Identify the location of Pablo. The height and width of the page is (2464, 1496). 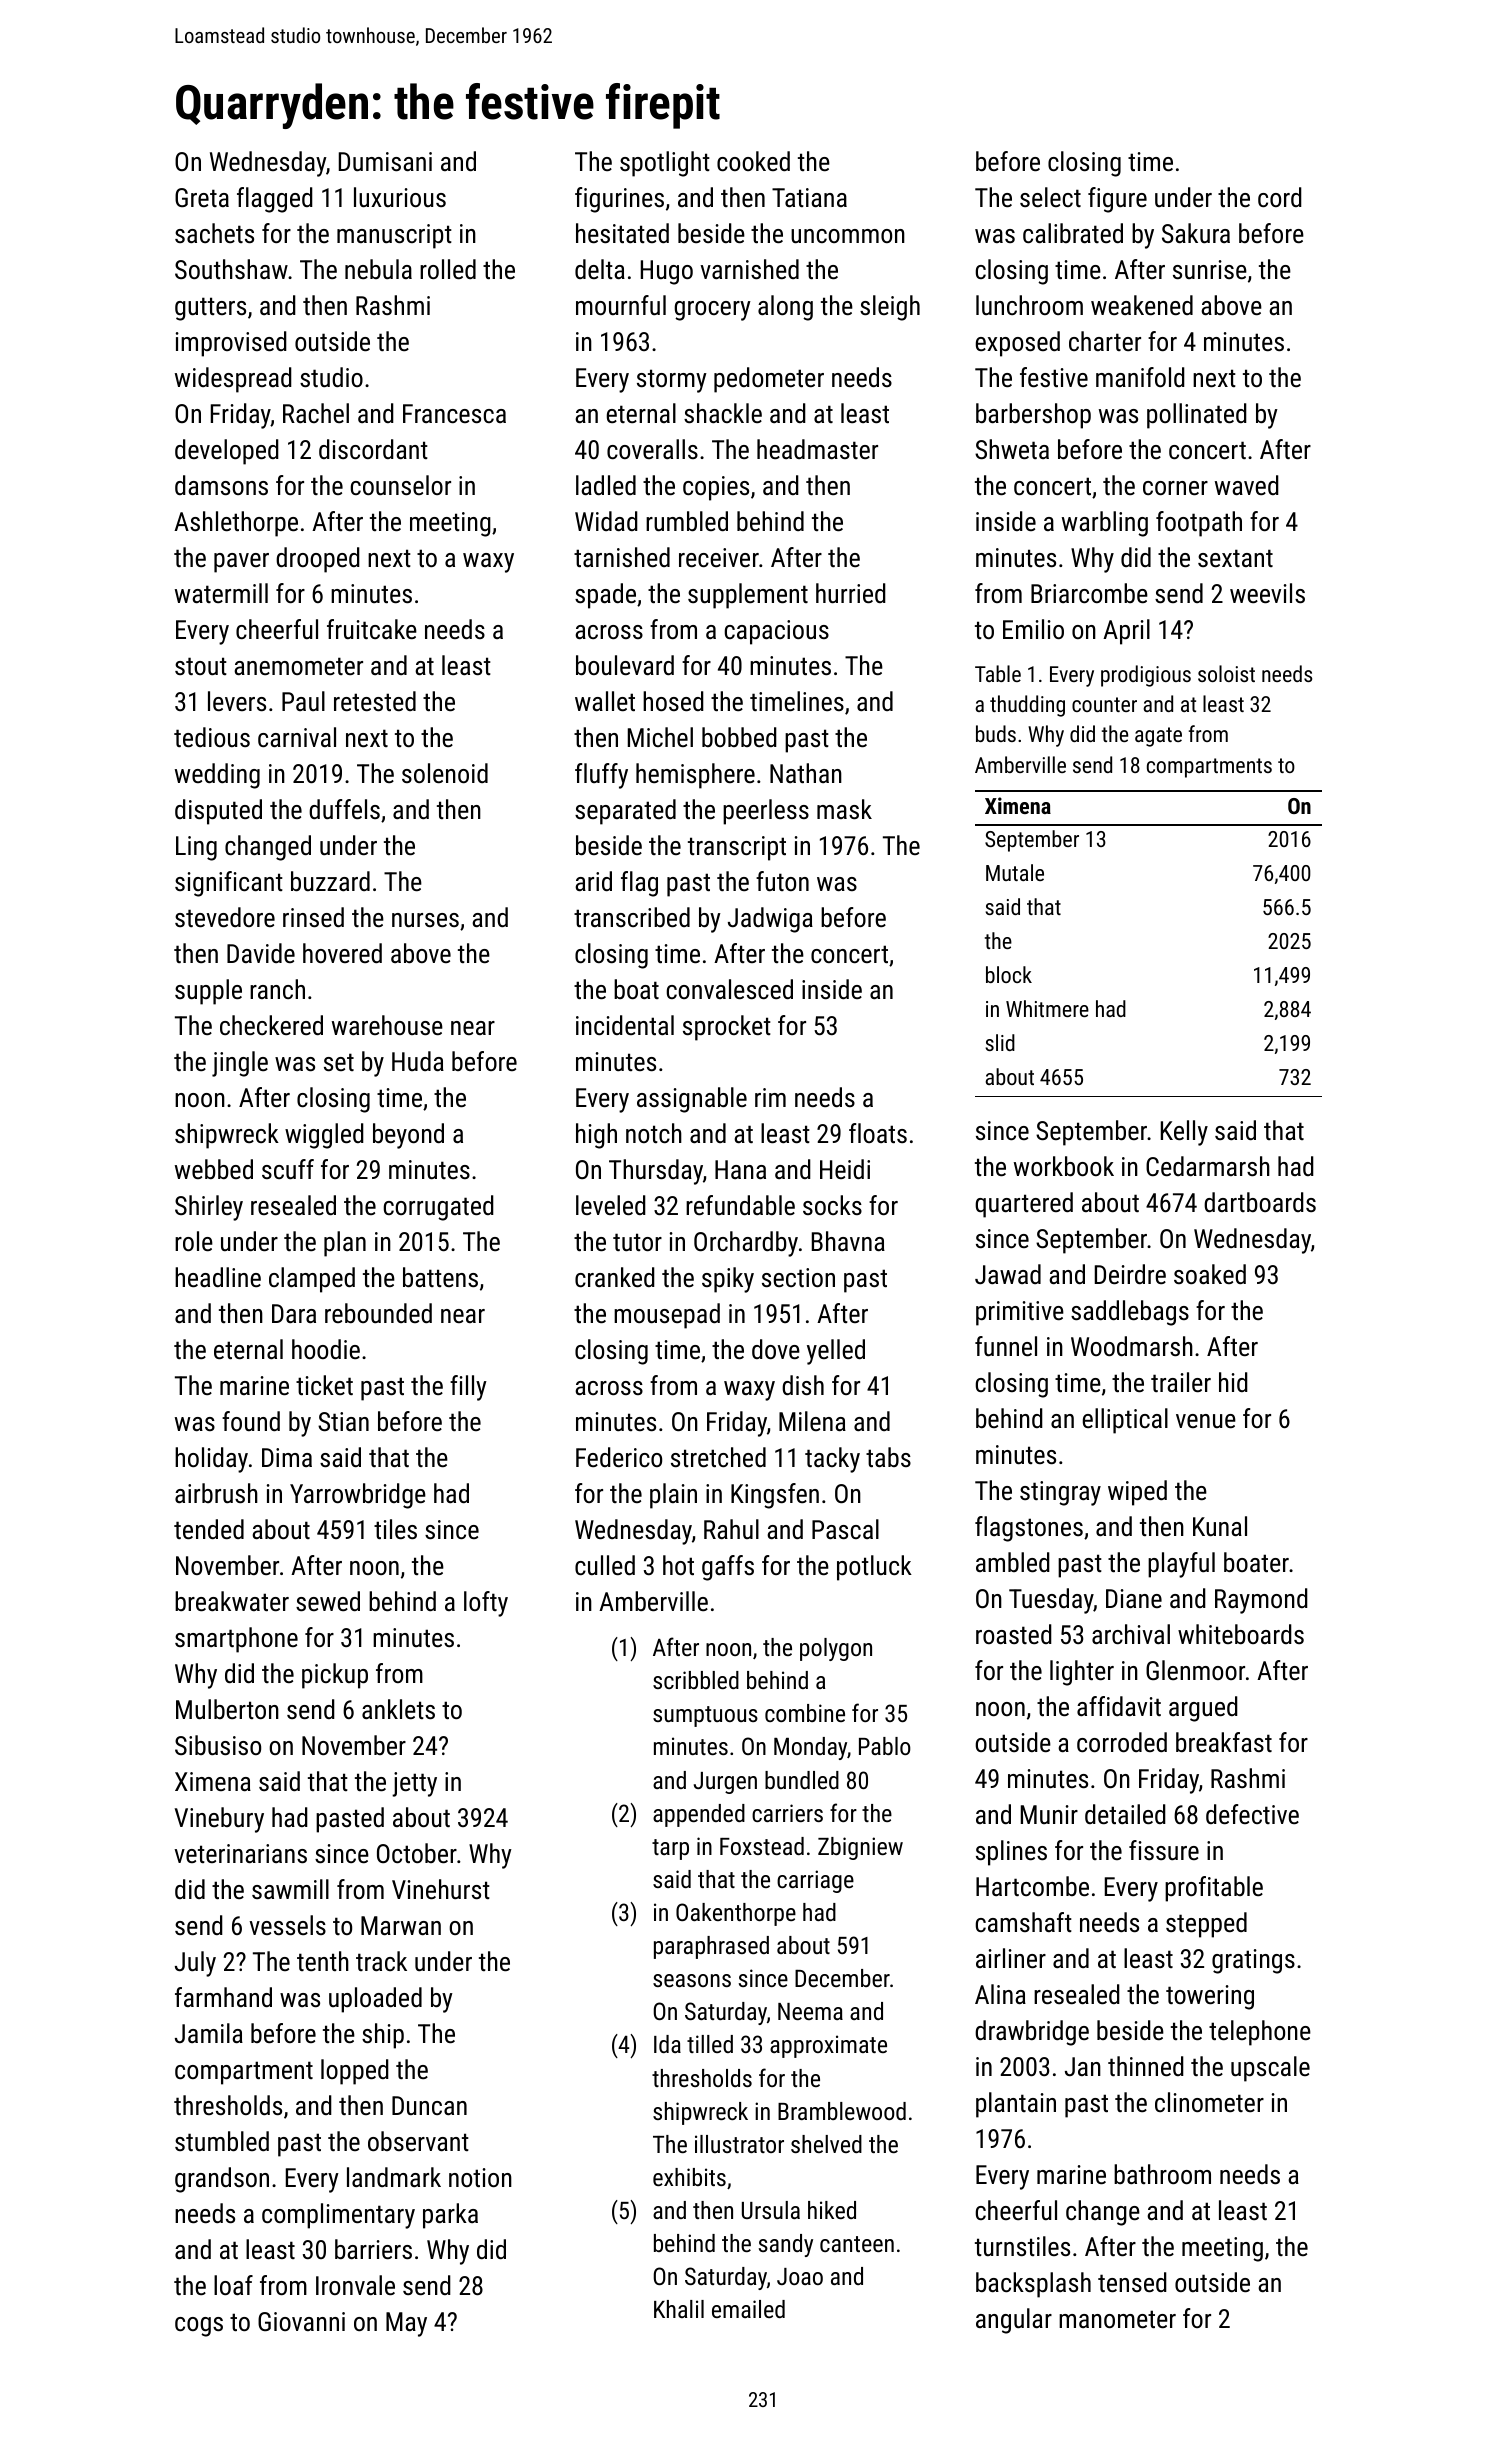
(885, 1746).
